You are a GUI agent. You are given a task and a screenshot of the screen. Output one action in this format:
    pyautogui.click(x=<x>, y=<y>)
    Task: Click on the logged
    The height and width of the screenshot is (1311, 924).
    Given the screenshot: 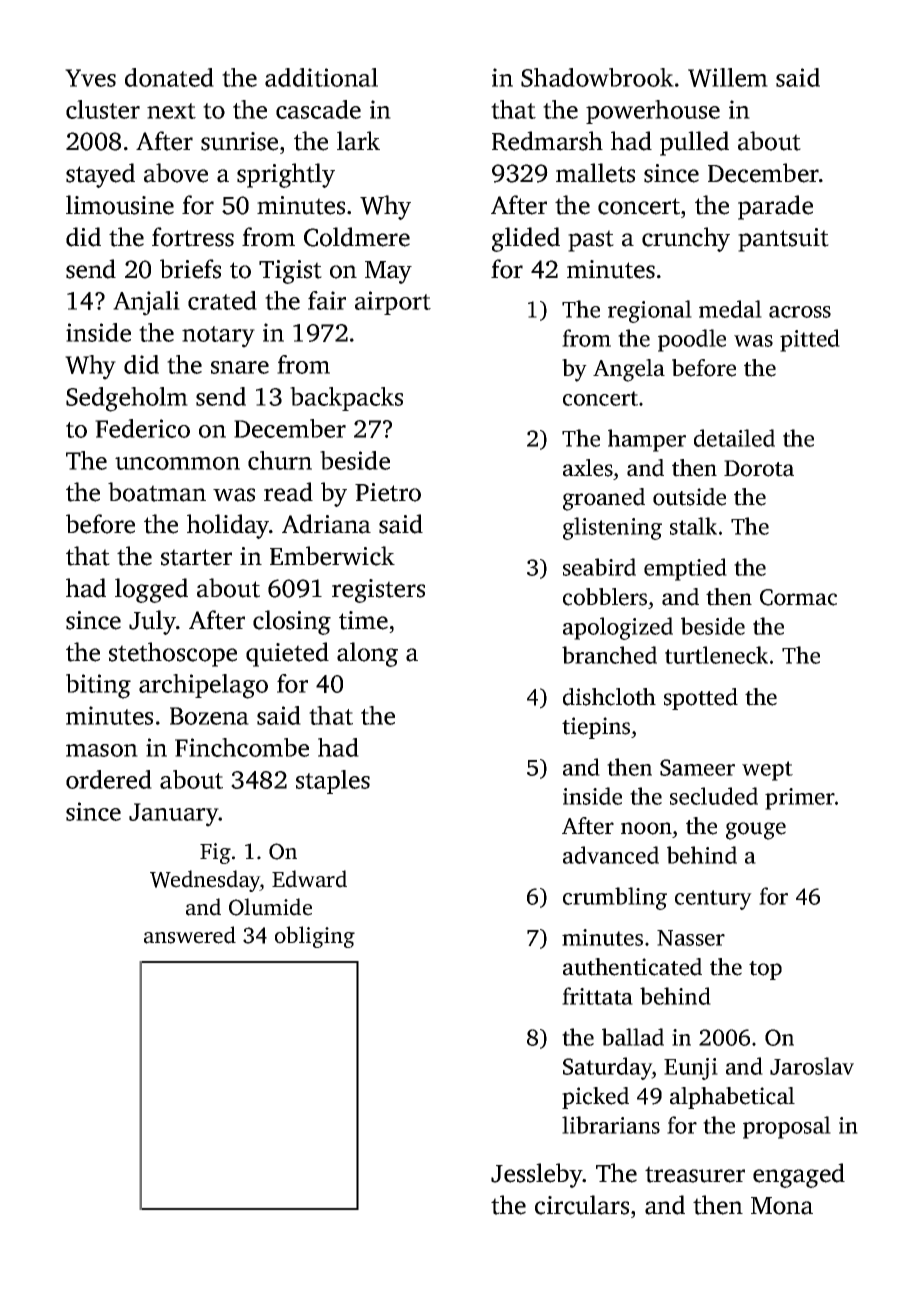 What is the action you would take?
    pyautogui.click(x=151, y=590)
